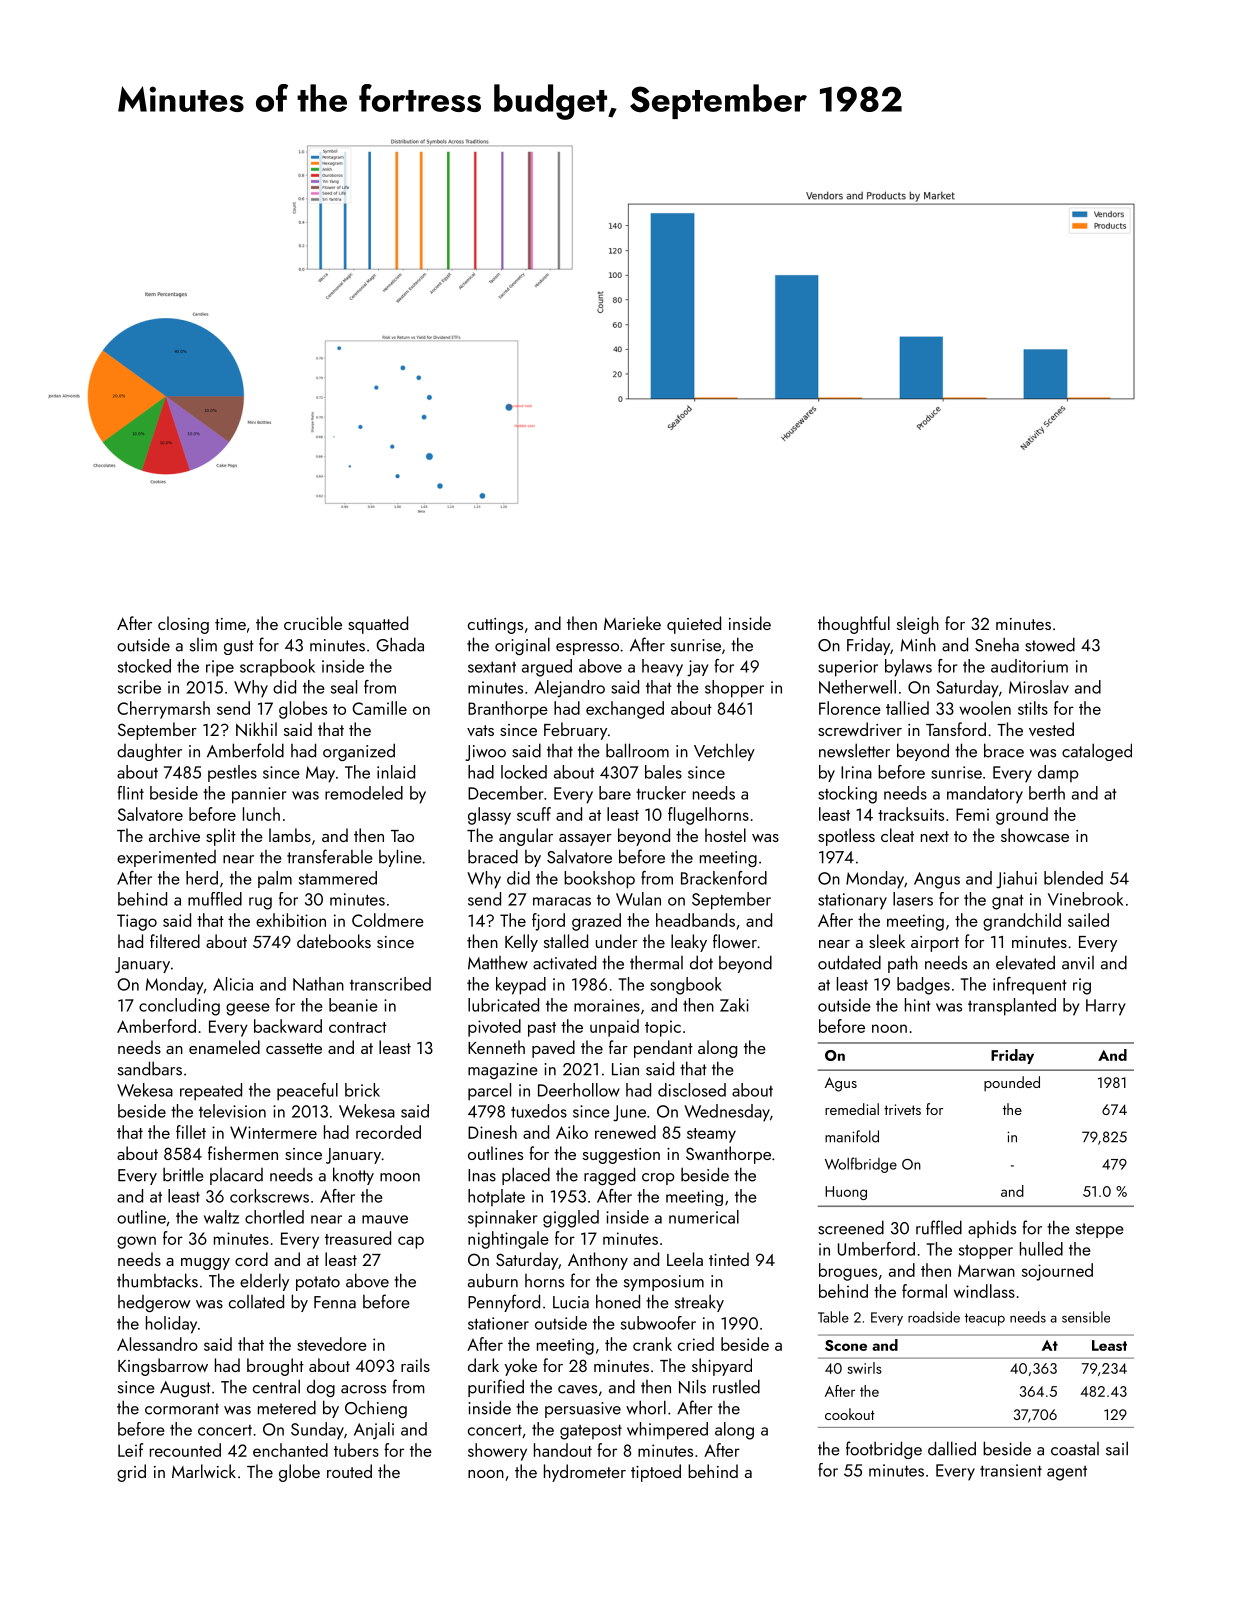  I want to click on tiptoed, so click(656, 1473).
